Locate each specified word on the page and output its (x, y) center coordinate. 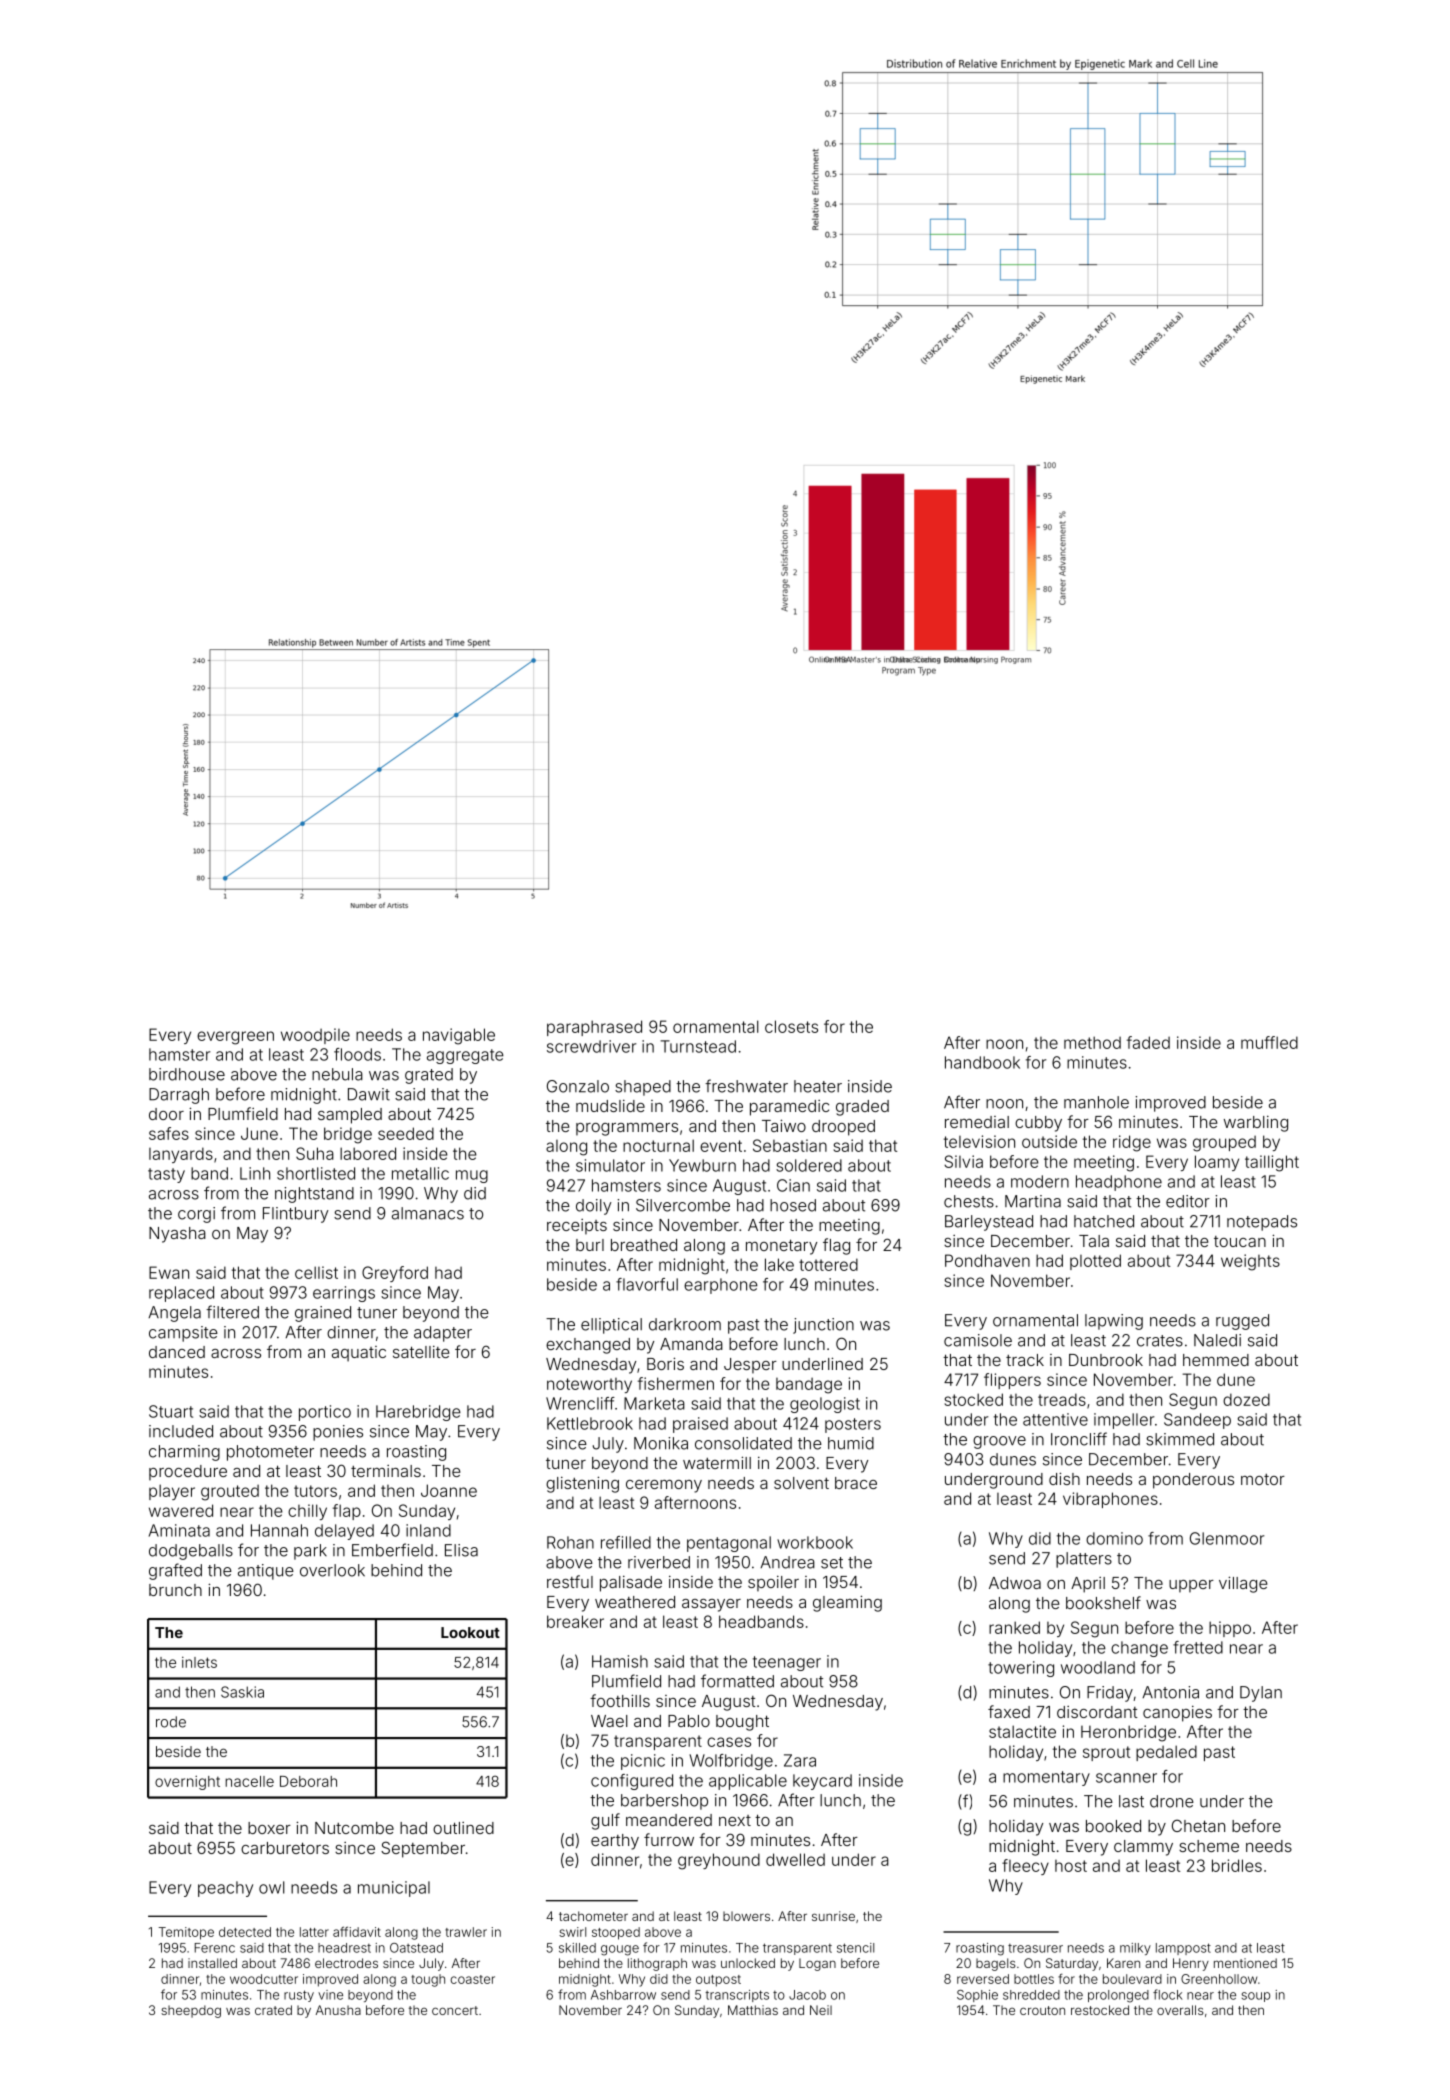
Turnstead (698, 1046)
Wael (609, 1721)
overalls (1180, 2010)
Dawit (369, 1094)
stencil (855, 1948)
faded (1148, 1042)
